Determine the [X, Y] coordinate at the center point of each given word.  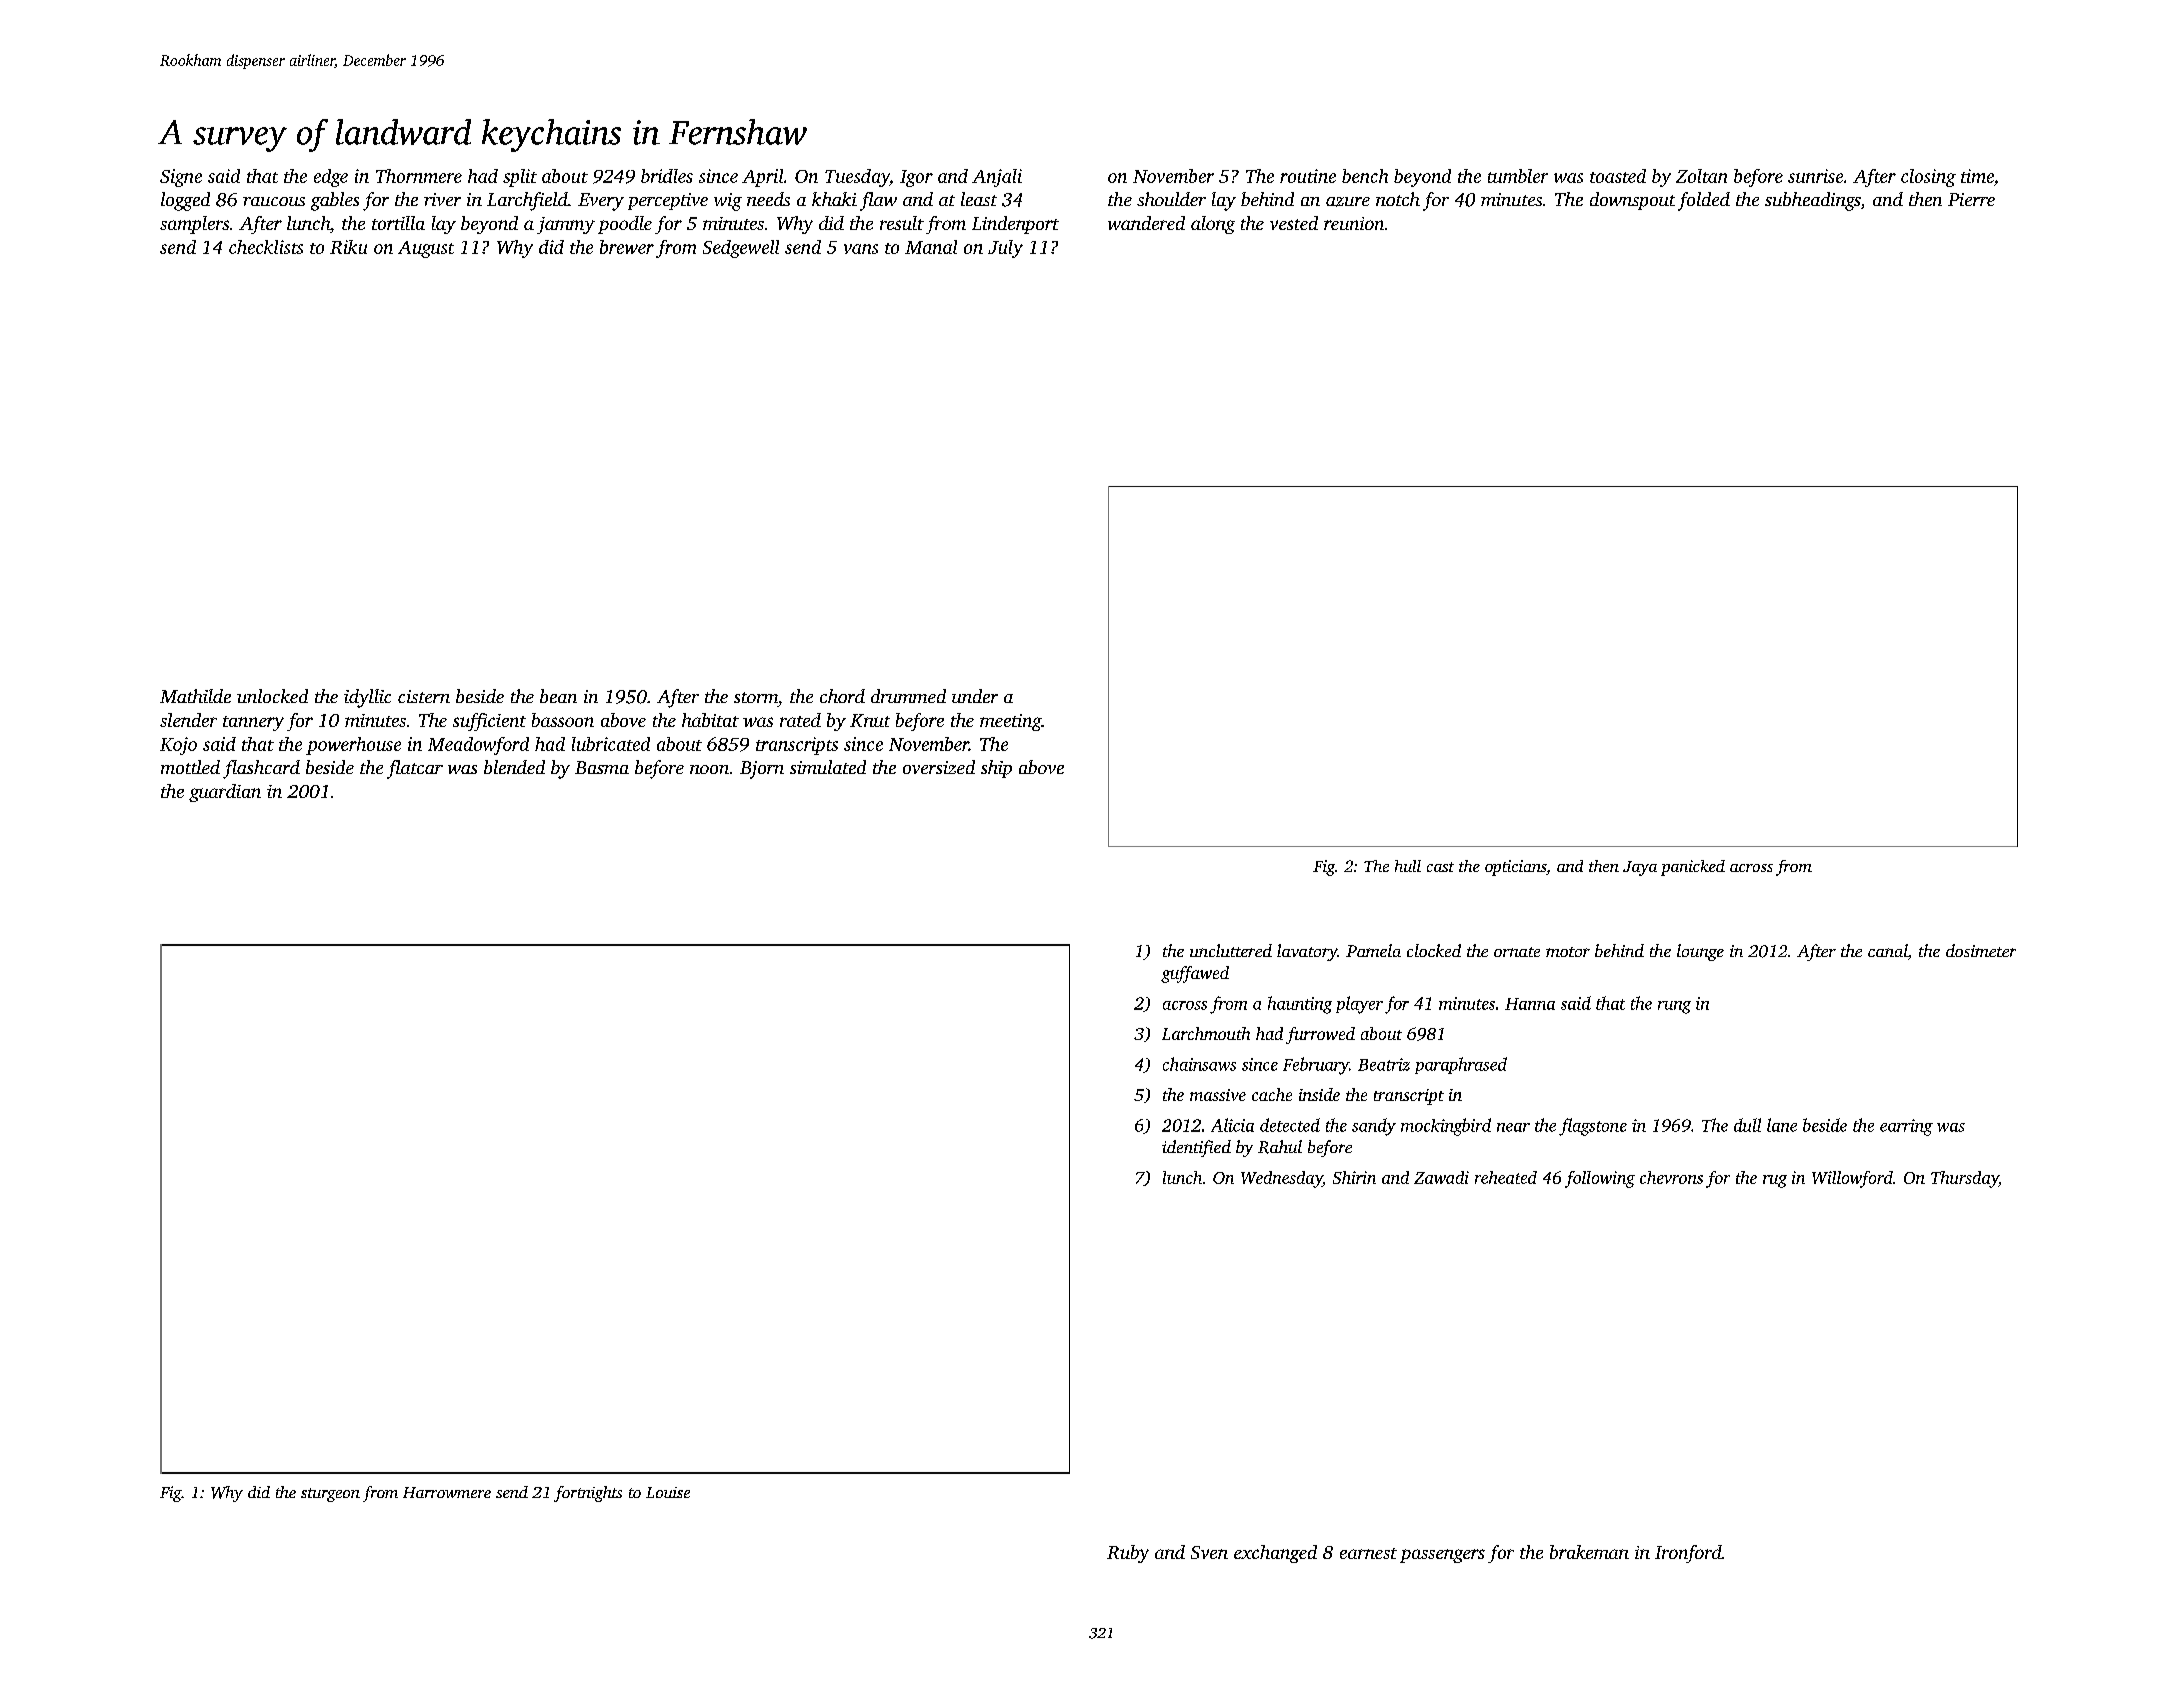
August [426, 249]
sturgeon [330, 1495]
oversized [939, 767]
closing [1928, 178]
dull [1747, 1125]
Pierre [1971, 199]
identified [1196, 1148]
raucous [274, 201]
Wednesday [1282, 1179]
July [1005, 249]
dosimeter [1981, 950]
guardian [225, 793]
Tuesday [857, 178]
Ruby [1128, 1554]
